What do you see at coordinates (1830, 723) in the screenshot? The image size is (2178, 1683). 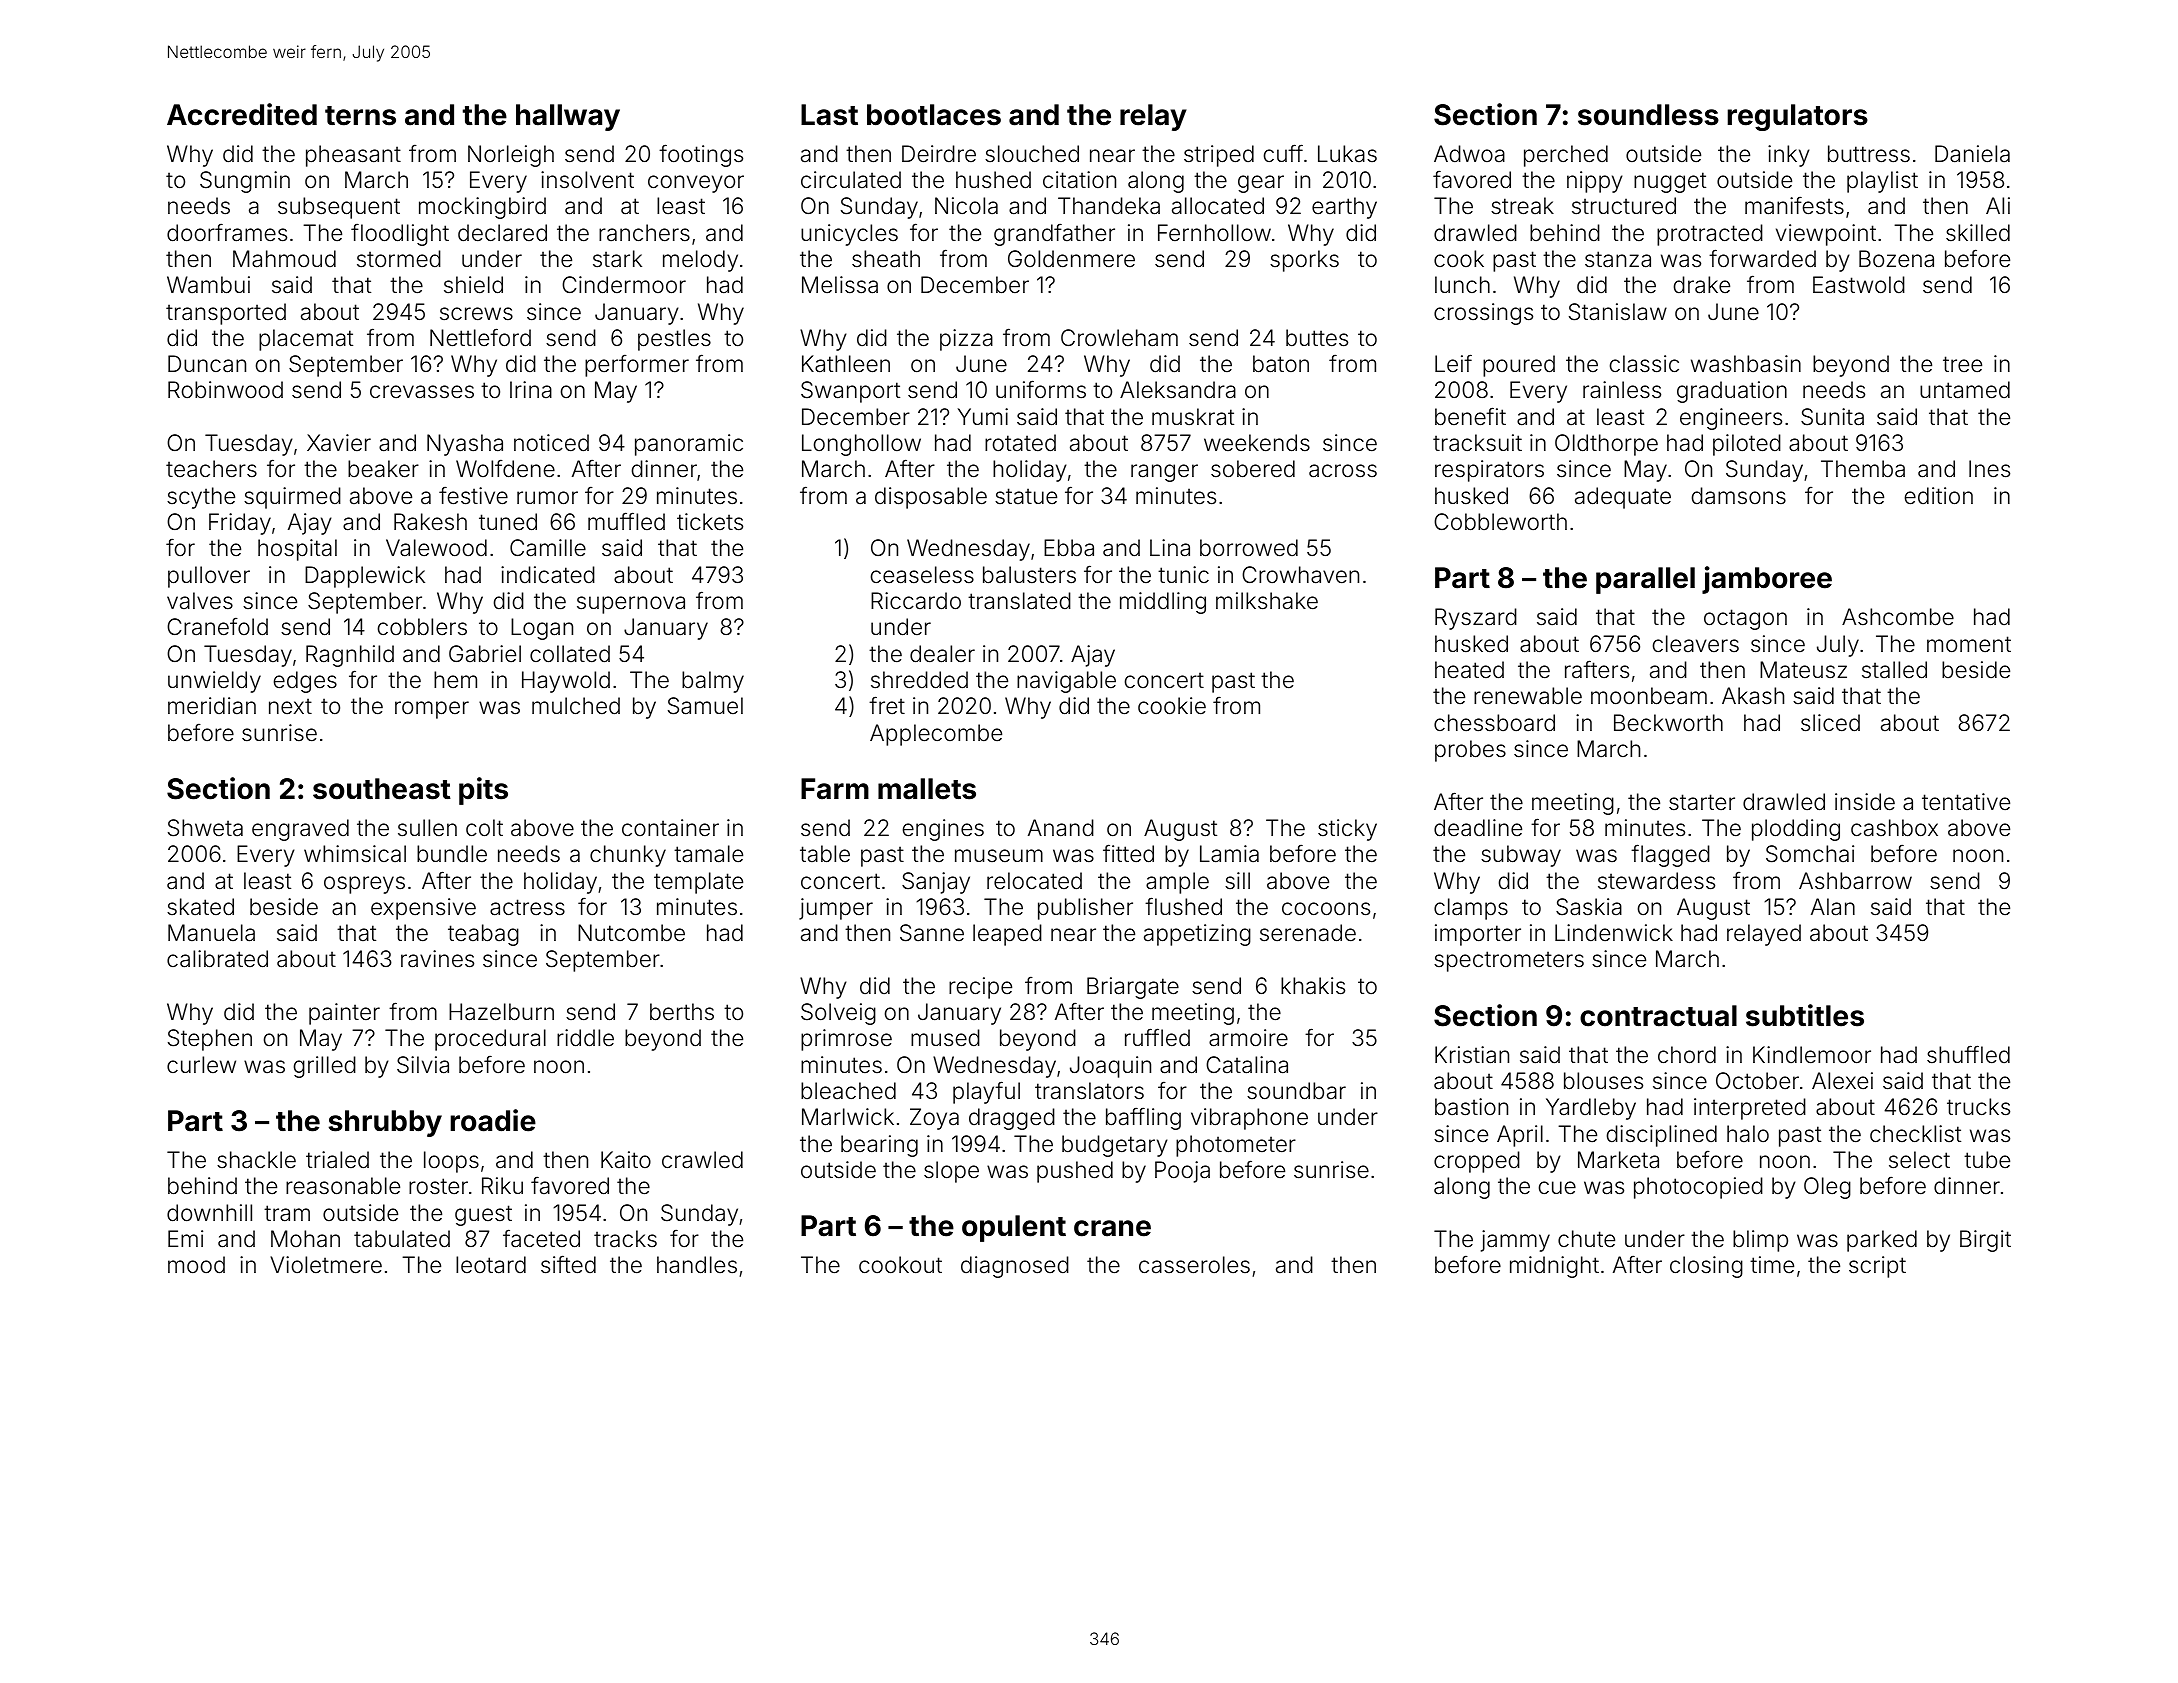 I see `sliced` at bounding box center [1830, 723].
